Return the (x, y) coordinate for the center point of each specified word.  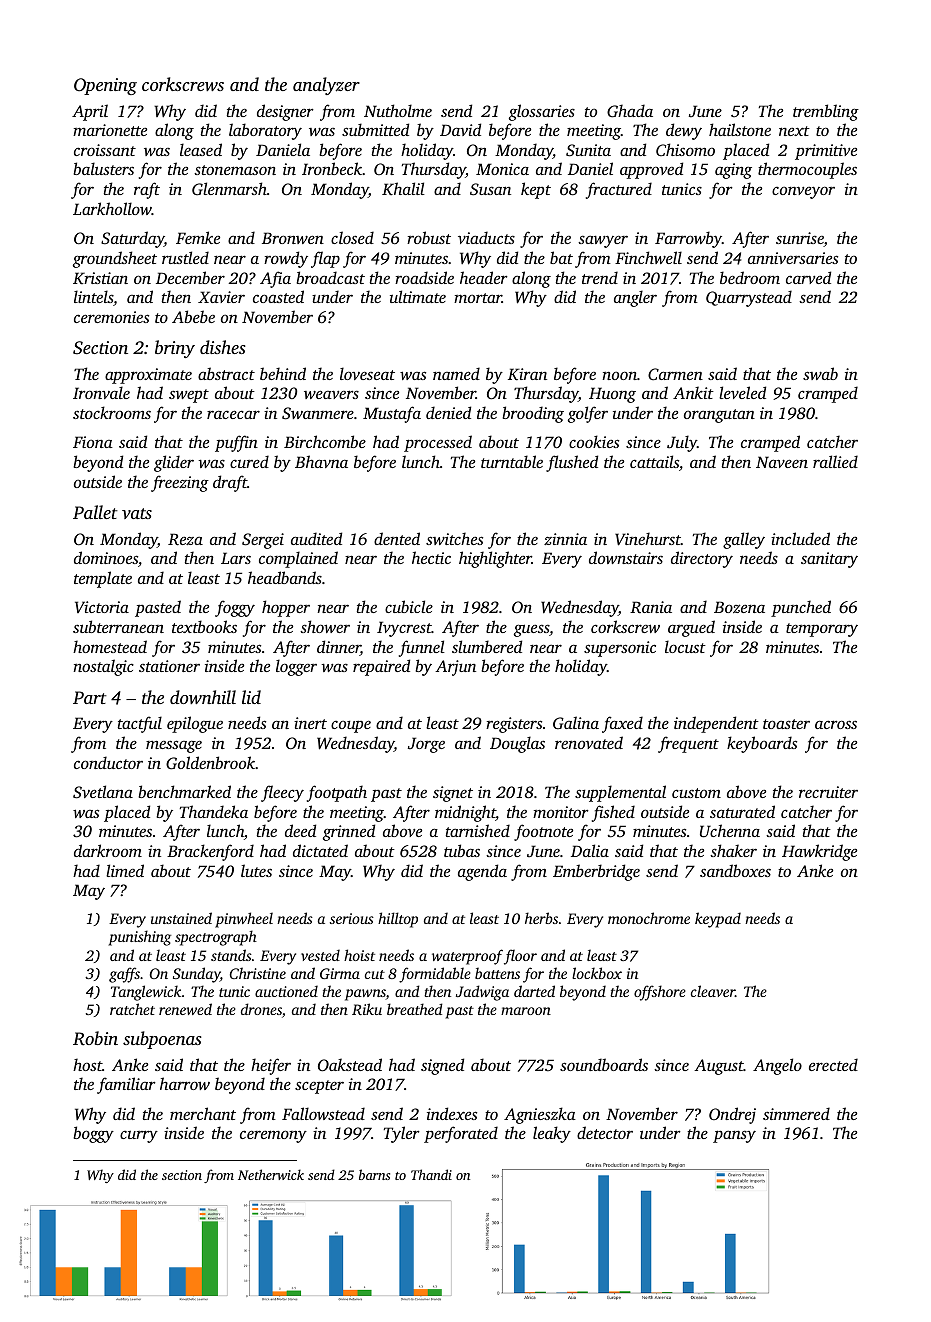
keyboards (762, 744)
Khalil (403, 188)
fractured (619, 190)
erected (833, 1064)
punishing (139, 938)
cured (249, 461)
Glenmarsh (229, 188)
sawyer (603, 242)
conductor (108, 762)
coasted (278, 296)
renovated (589, 742)
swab (820, 373)
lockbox (597, 973)
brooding (533, 414)
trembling (826, 112)
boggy (93, 1134)
